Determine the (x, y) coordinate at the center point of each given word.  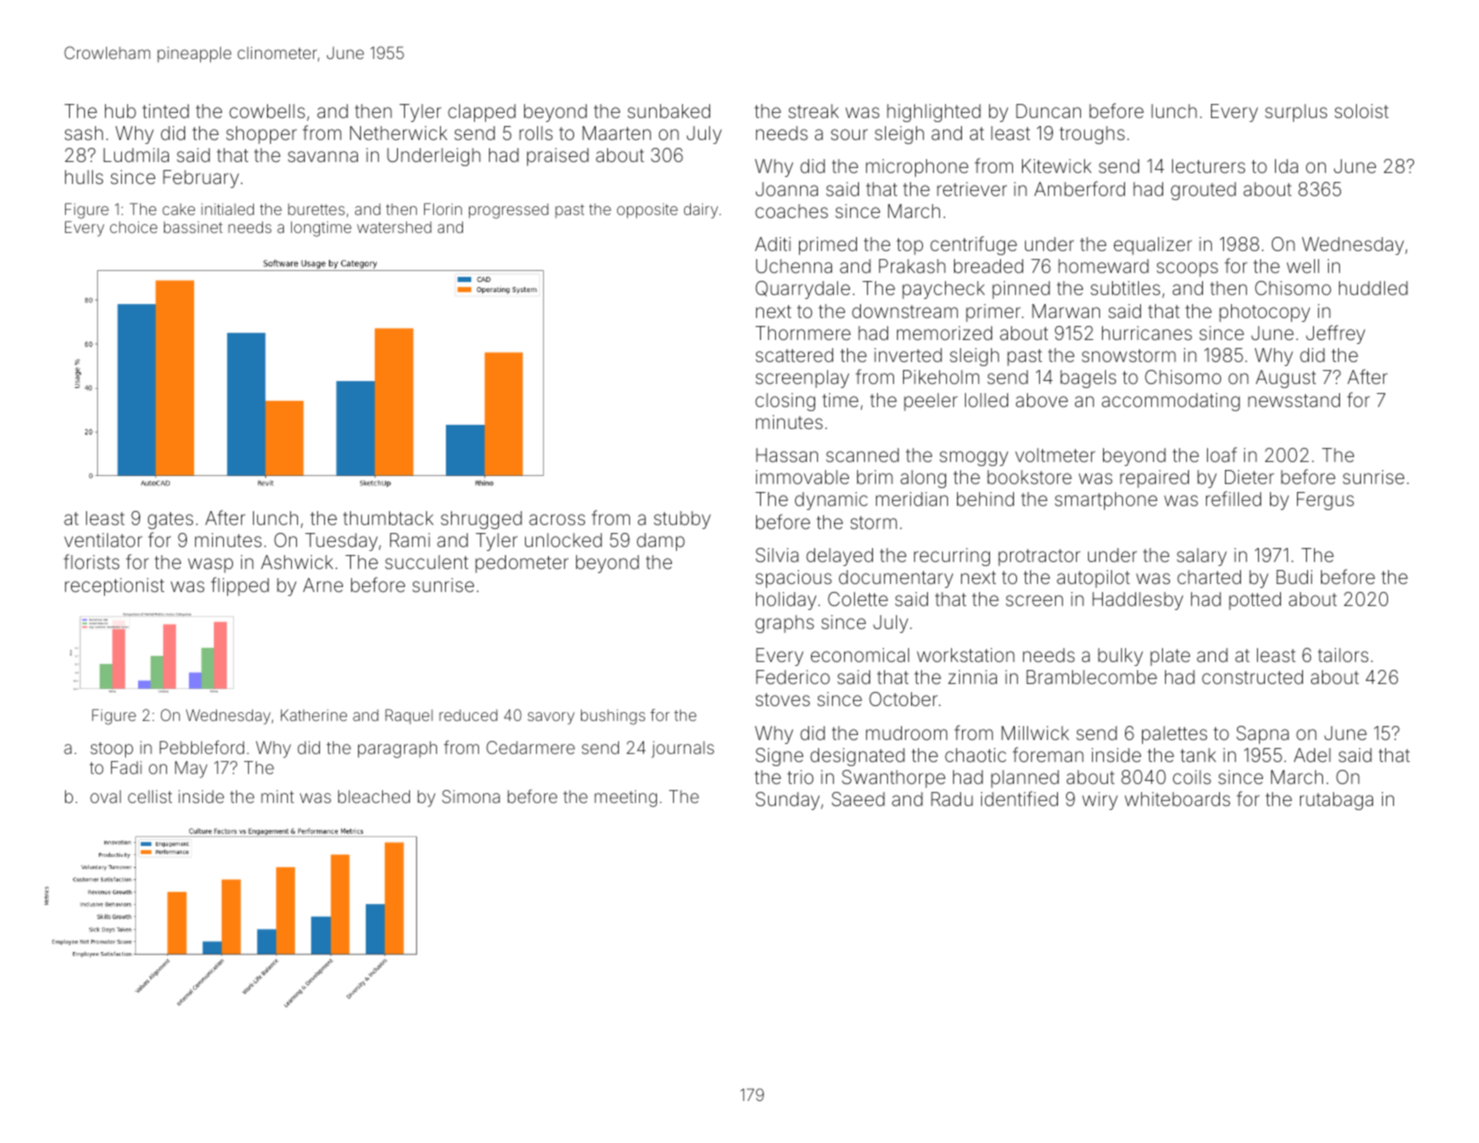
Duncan (1048, 111)
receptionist (114, 587)
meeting (626, 798)
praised (558, 157)
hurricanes (1147, 333)
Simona (471, 796)
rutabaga (1336, 801)
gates (170, 520)
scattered (794, 355)
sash (84, 133)
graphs (784, 624)
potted (1255, 601)
